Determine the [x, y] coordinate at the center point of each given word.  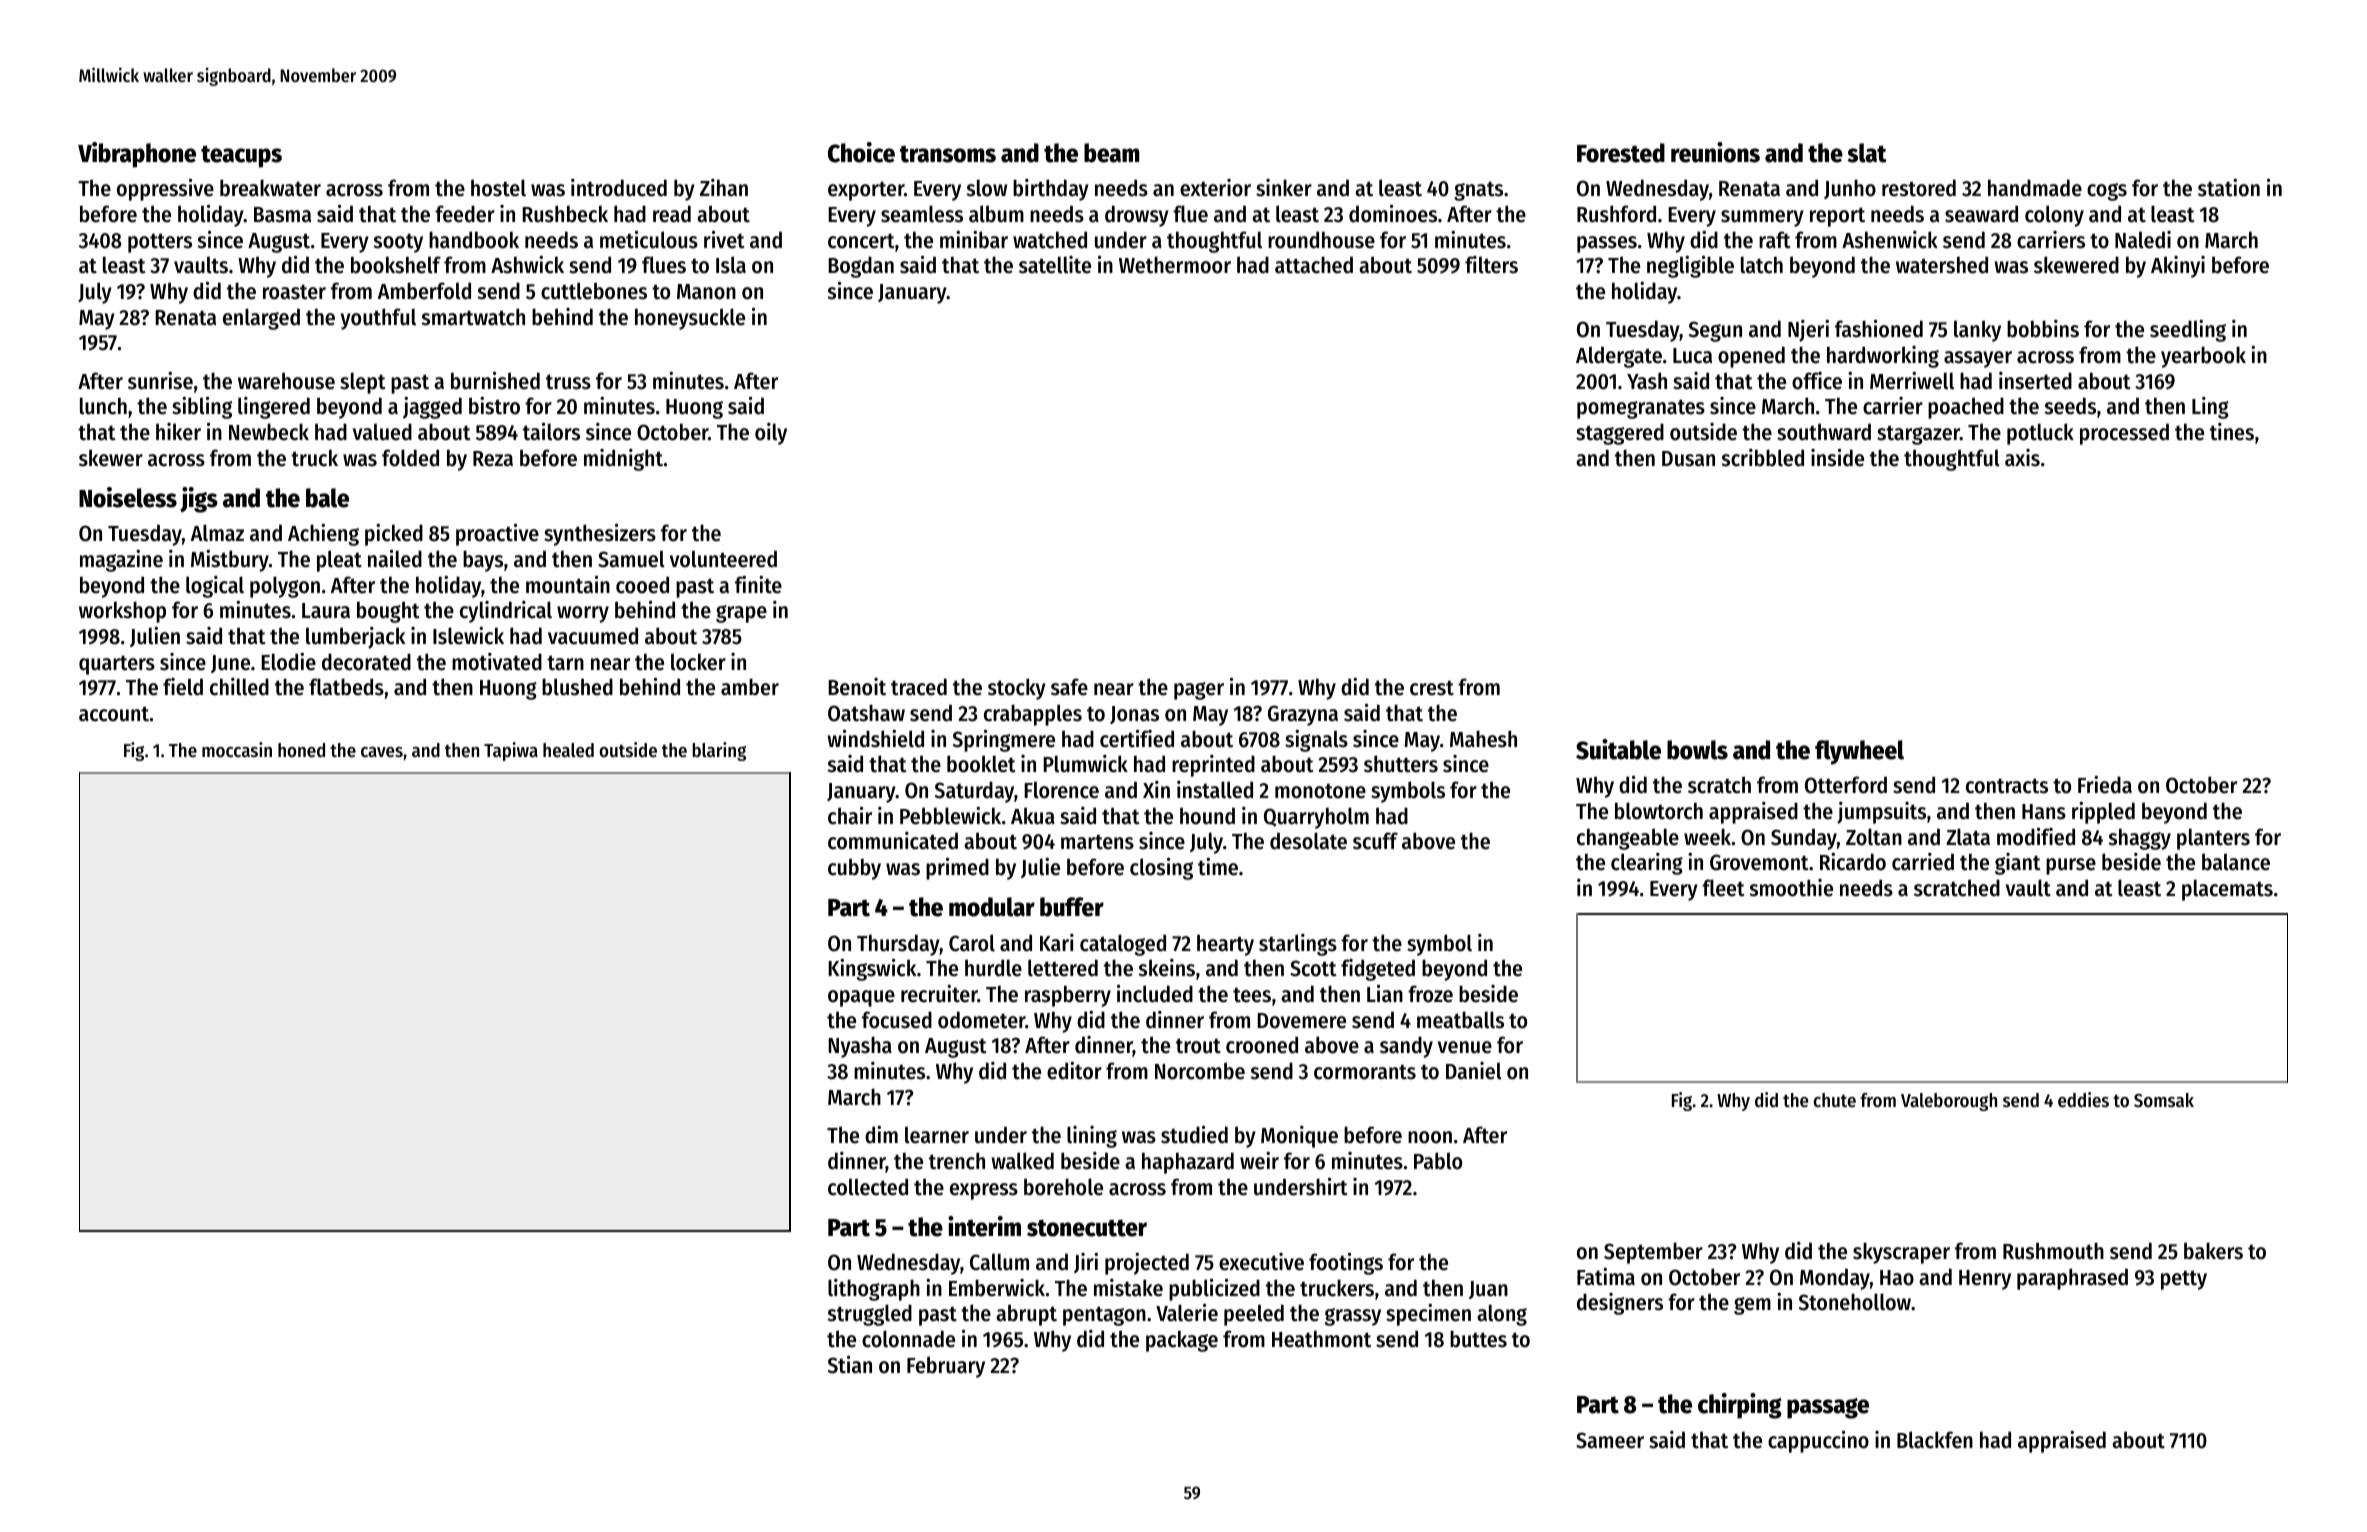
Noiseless [128, 497]
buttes [1478, 1339]
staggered [1620, 434]
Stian [850, 1364]
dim [881, 1135]
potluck [2040, 434]
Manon [706, 292]
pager [1199, 691]
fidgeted [1378, 970]
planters [2213, 839]
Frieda [2105, 785]
